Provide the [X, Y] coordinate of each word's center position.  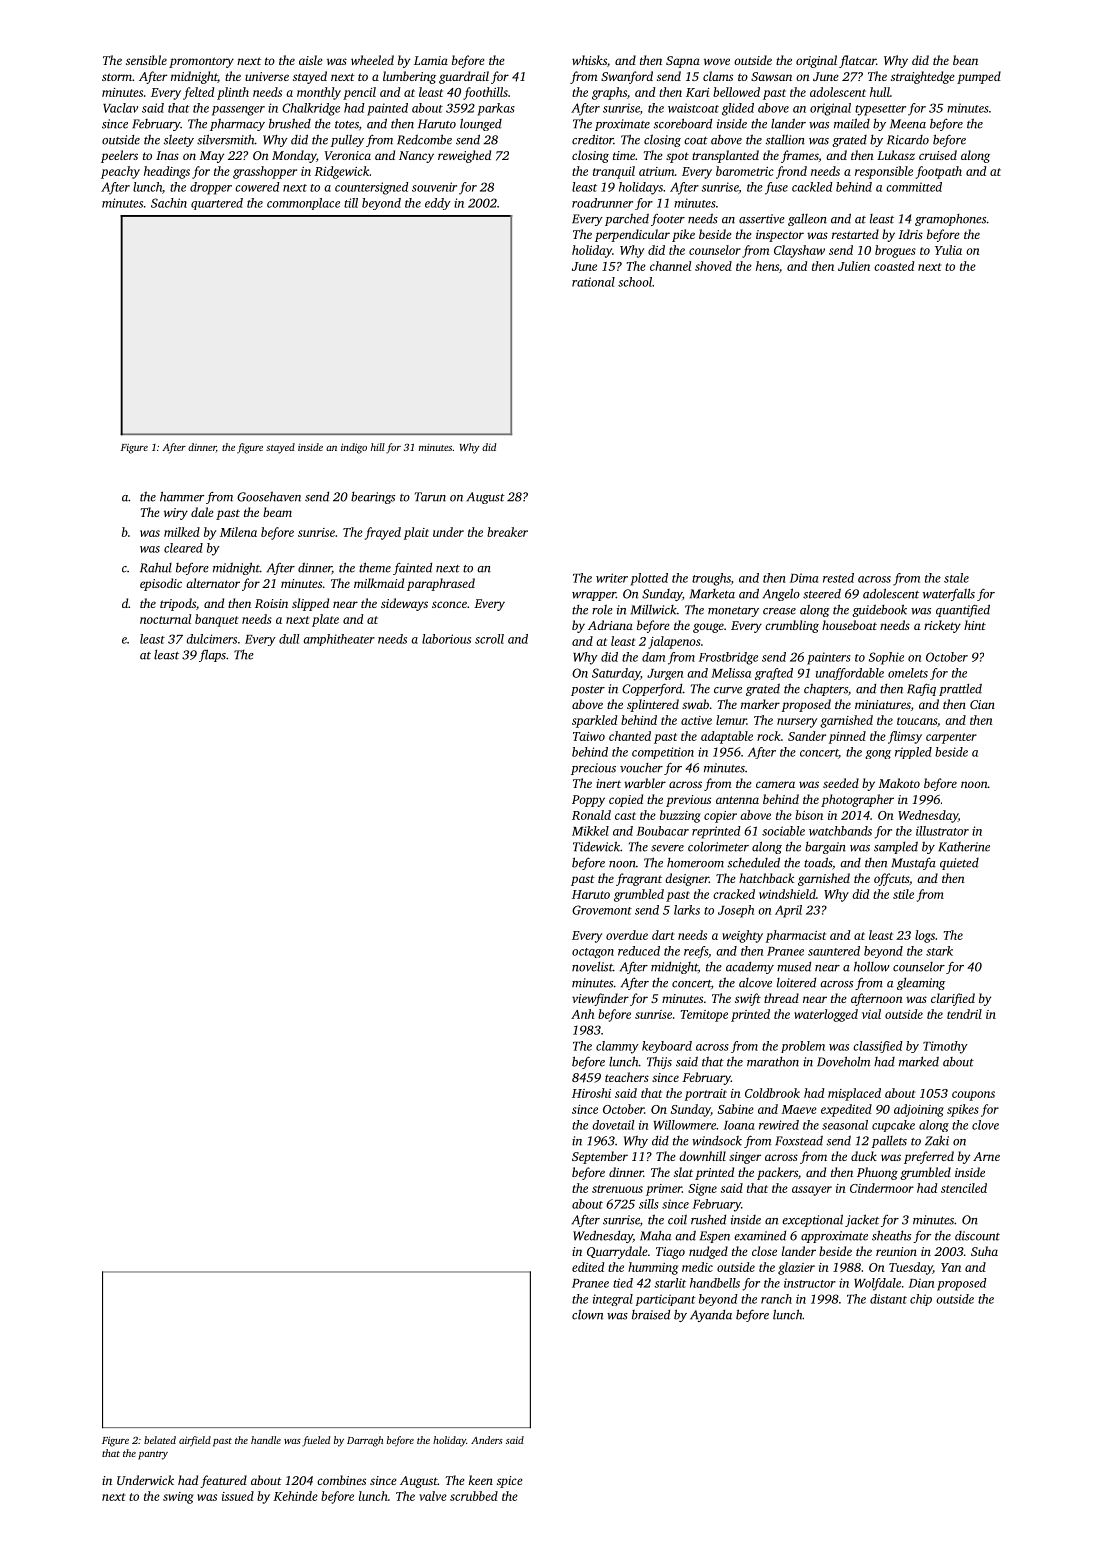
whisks [589, 60]
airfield [195, 1441]
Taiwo [589, 736]
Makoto [899, 783]
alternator [213, 583]
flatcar [857, 61]
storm [117, 77]
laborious [446, 639]
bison [809, 815]
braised [651, 1315]
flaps [212, 655]
